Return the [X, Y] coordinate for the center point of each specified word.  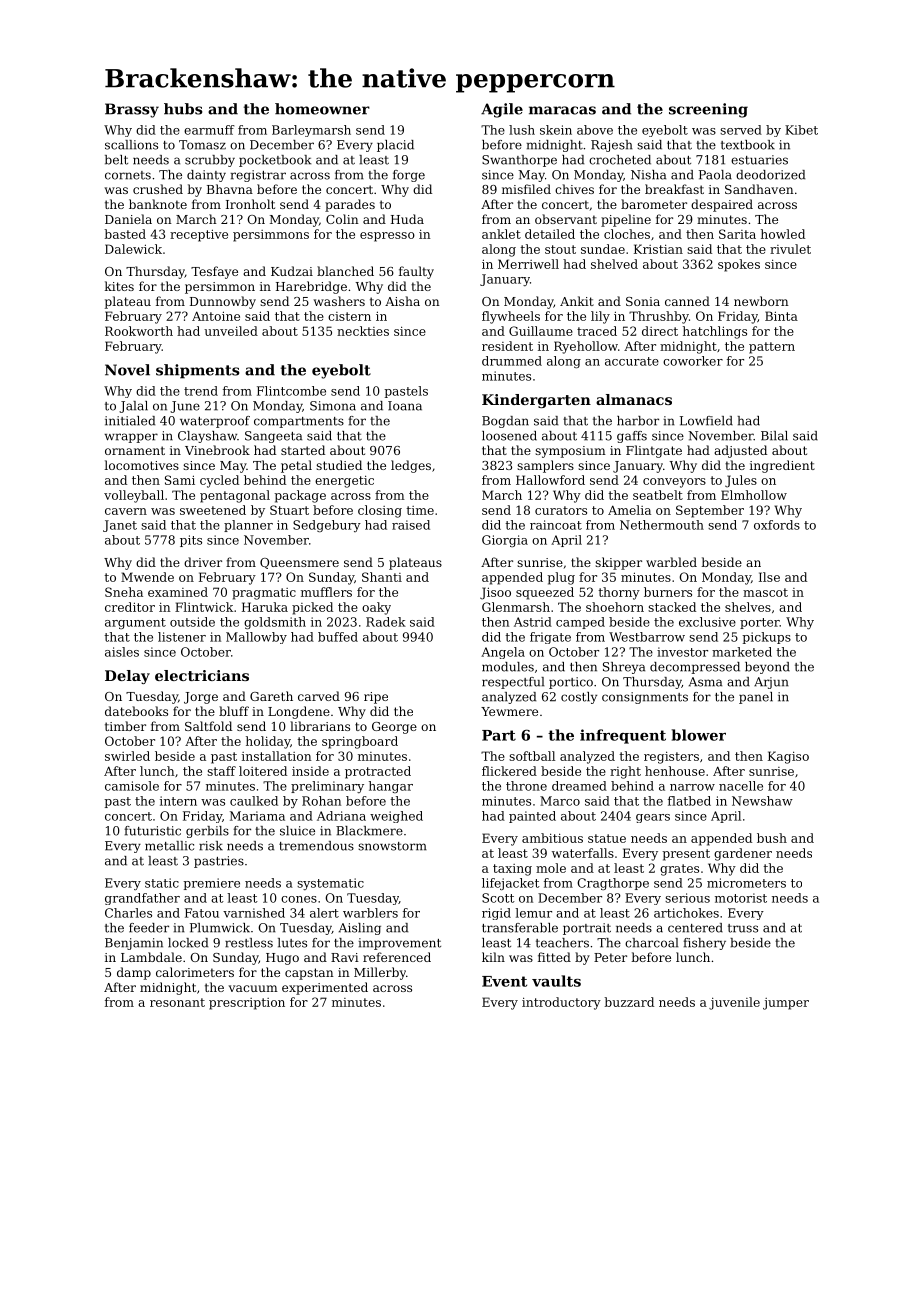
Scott [498, 898]
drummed [512, 361]
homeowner [322, 109]
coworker [693, 361]
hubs [183, 109]
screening [708, 110]
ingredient [782, 466]
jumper [786, 1004]
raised [411, 525]
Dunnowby [223, 302]
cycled [219, 481]
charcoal [651, 943]
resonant [177, 1002]
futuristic [153, 831]
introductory [561, 1003]
